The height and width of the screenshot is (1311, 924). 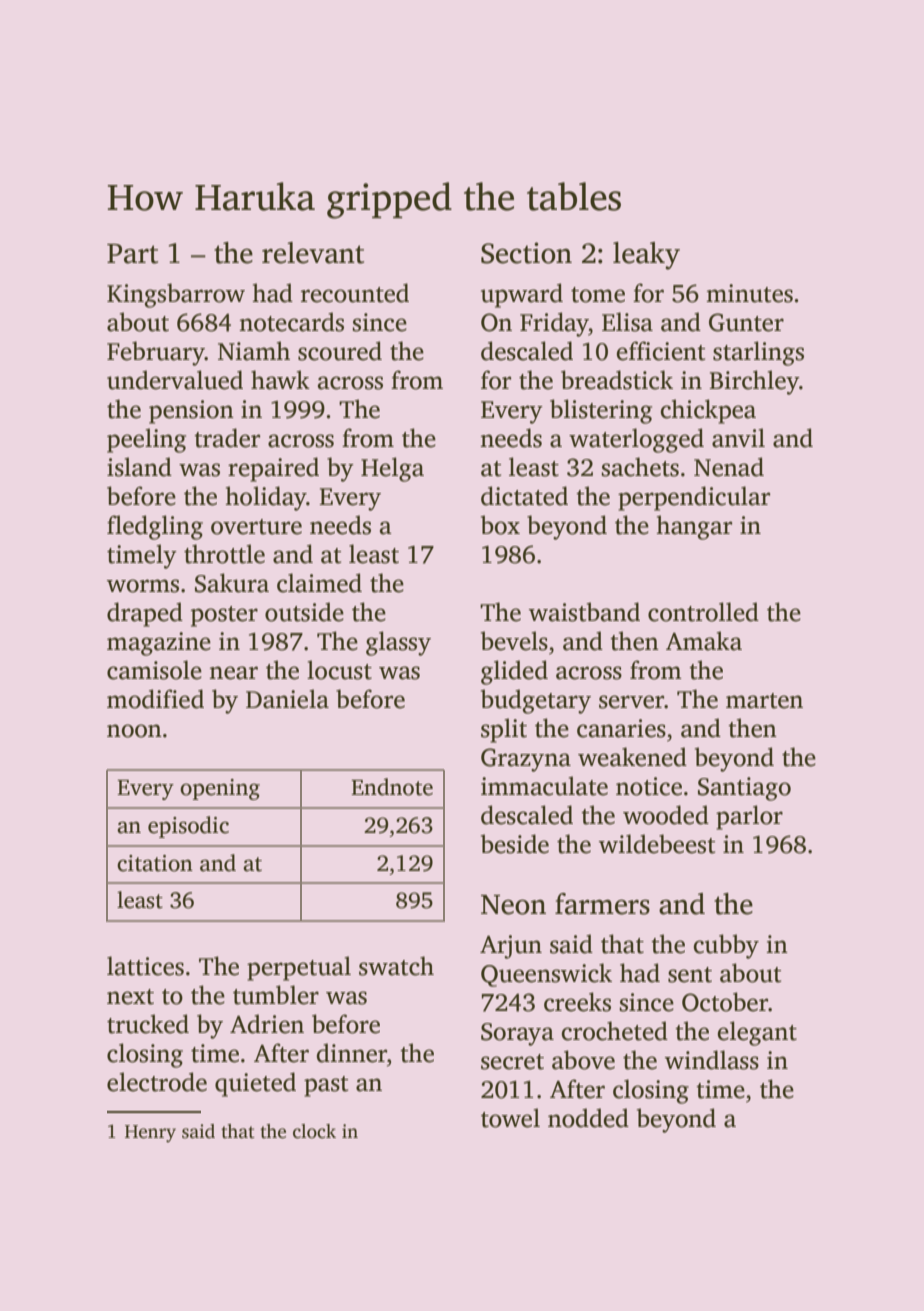 I want to click on Arjun, so click(x=511, y=947).
